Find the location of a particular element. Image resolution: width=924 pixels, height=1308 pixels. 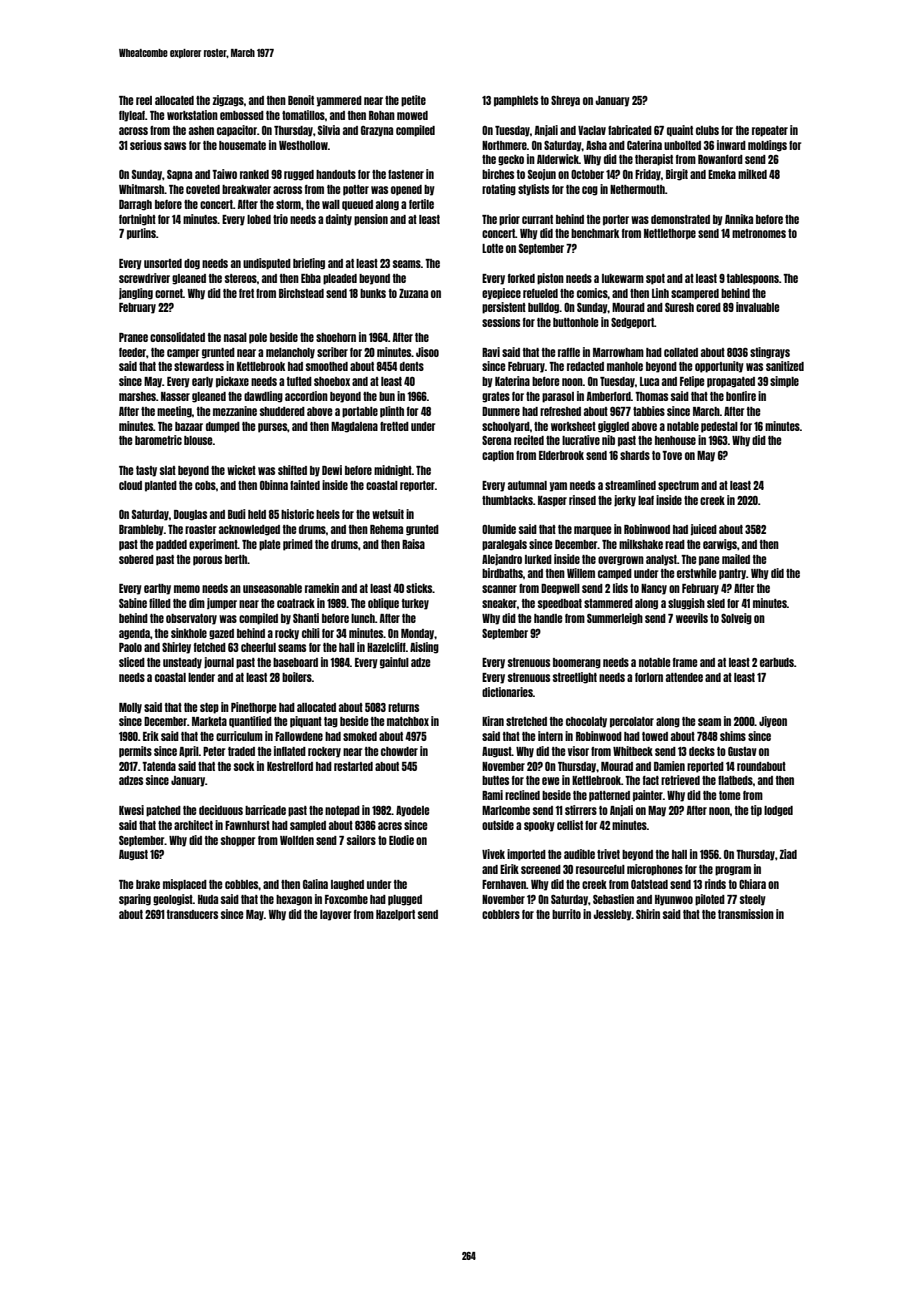

Molly is located at coordinates (130, 708).
